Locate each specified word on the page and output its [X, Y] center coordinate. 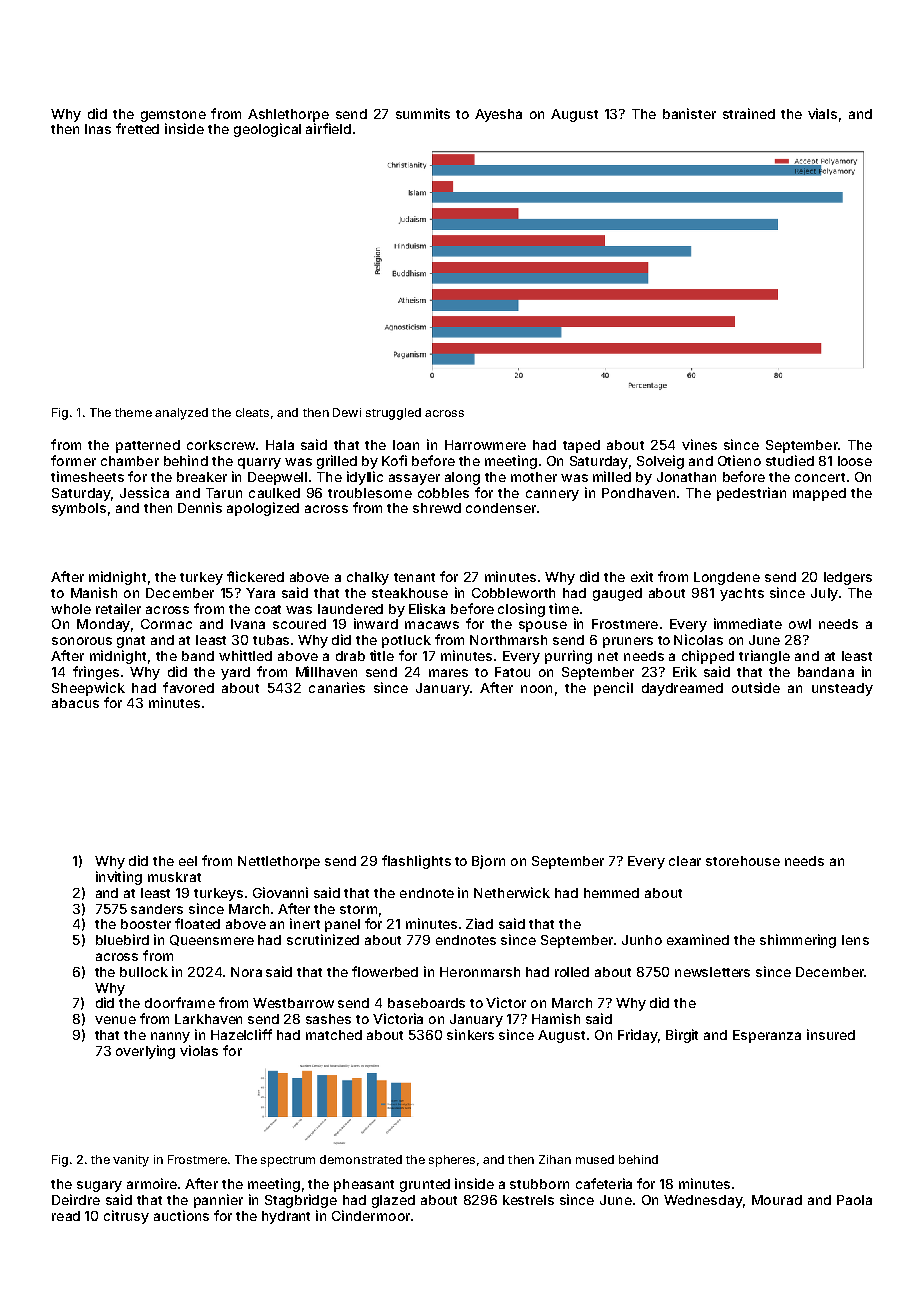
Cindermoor [371, 1215]
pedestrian [751, 494]
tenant [414, 577]
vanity [131, 1161]
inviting [119, 878]
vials [822, 113]
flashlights [416, 862]
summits [423, 113]
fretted [137, 128]
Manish [94, 592]
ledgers [848, 578]
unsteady [842, 689]
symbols [79, 509]
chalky [368, 578]
